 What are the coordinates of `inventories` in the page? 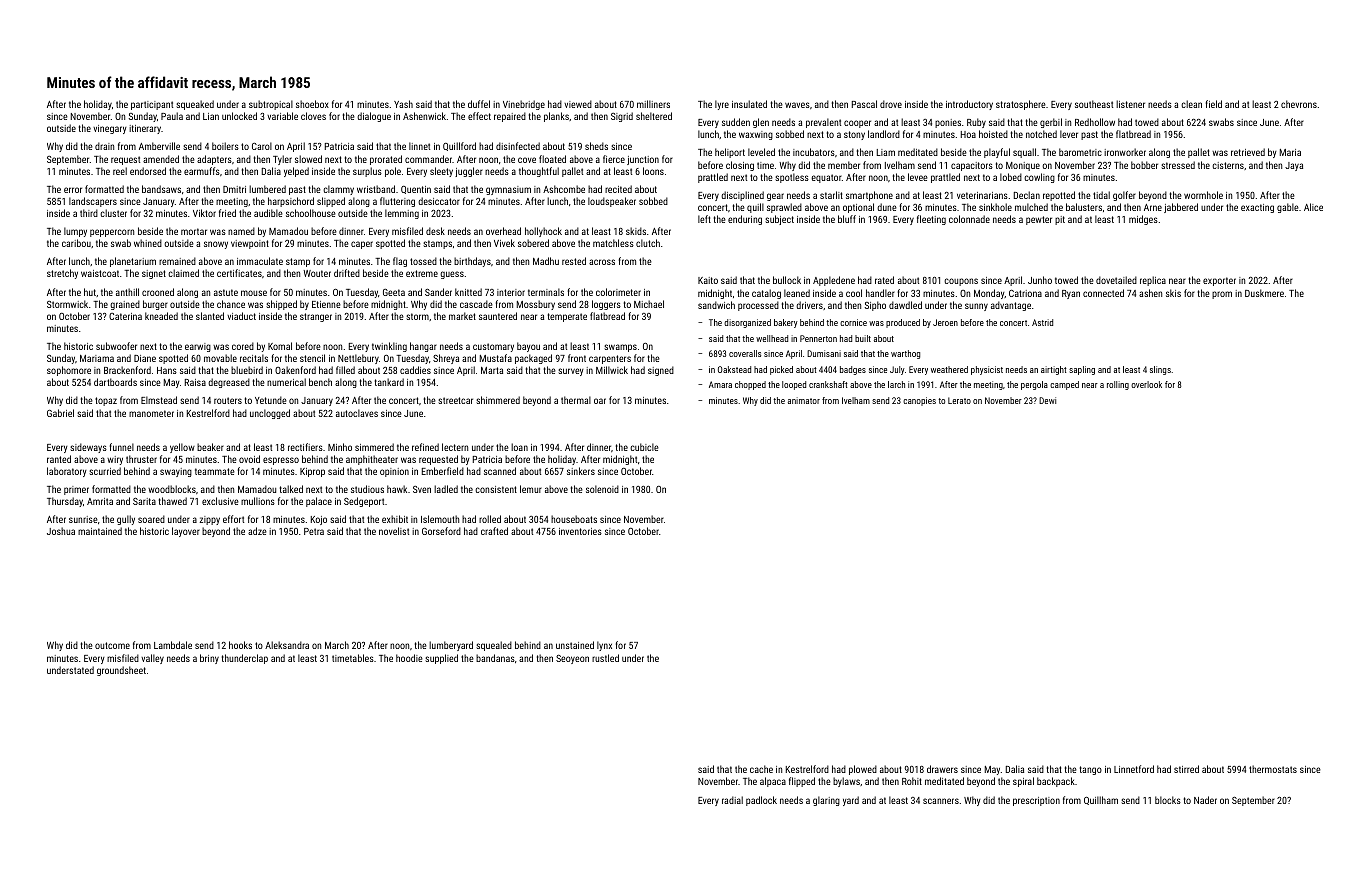 It's located at (580, 531).
